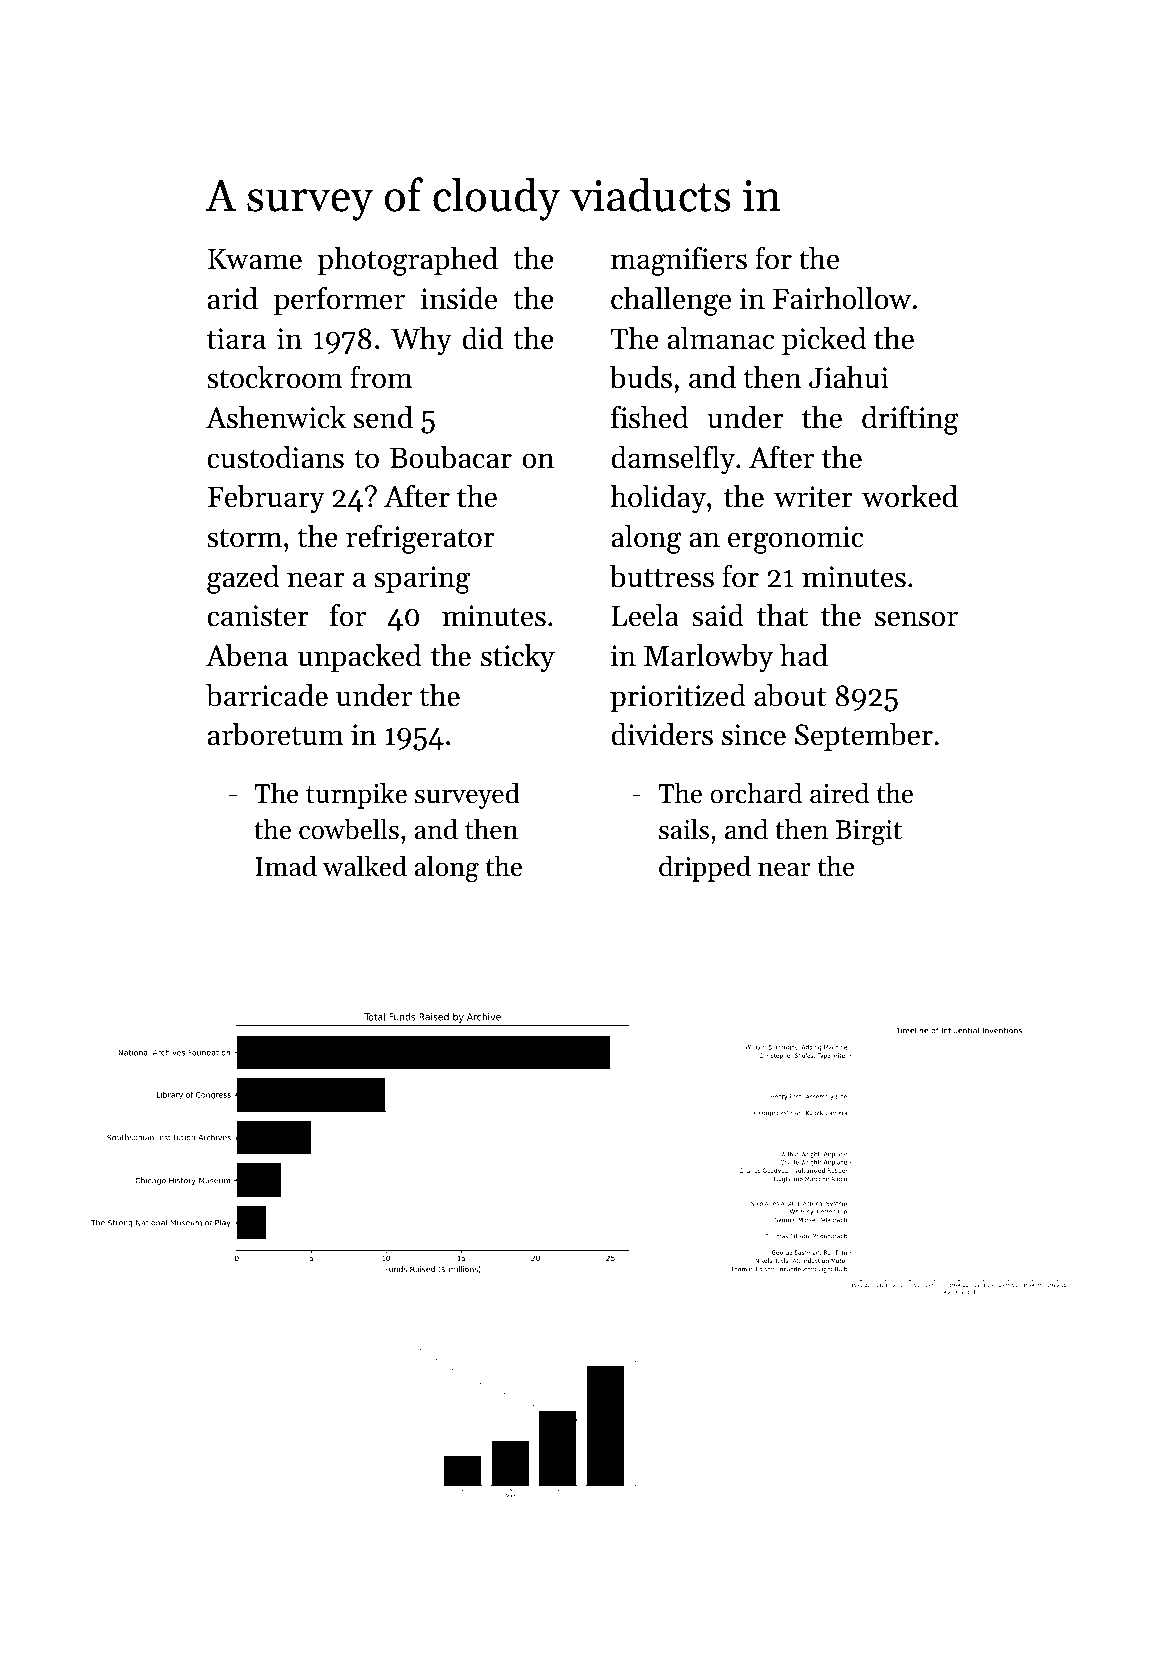  Describe the element at coordinates (649, 417) in the document. I see `fished` at that location.
